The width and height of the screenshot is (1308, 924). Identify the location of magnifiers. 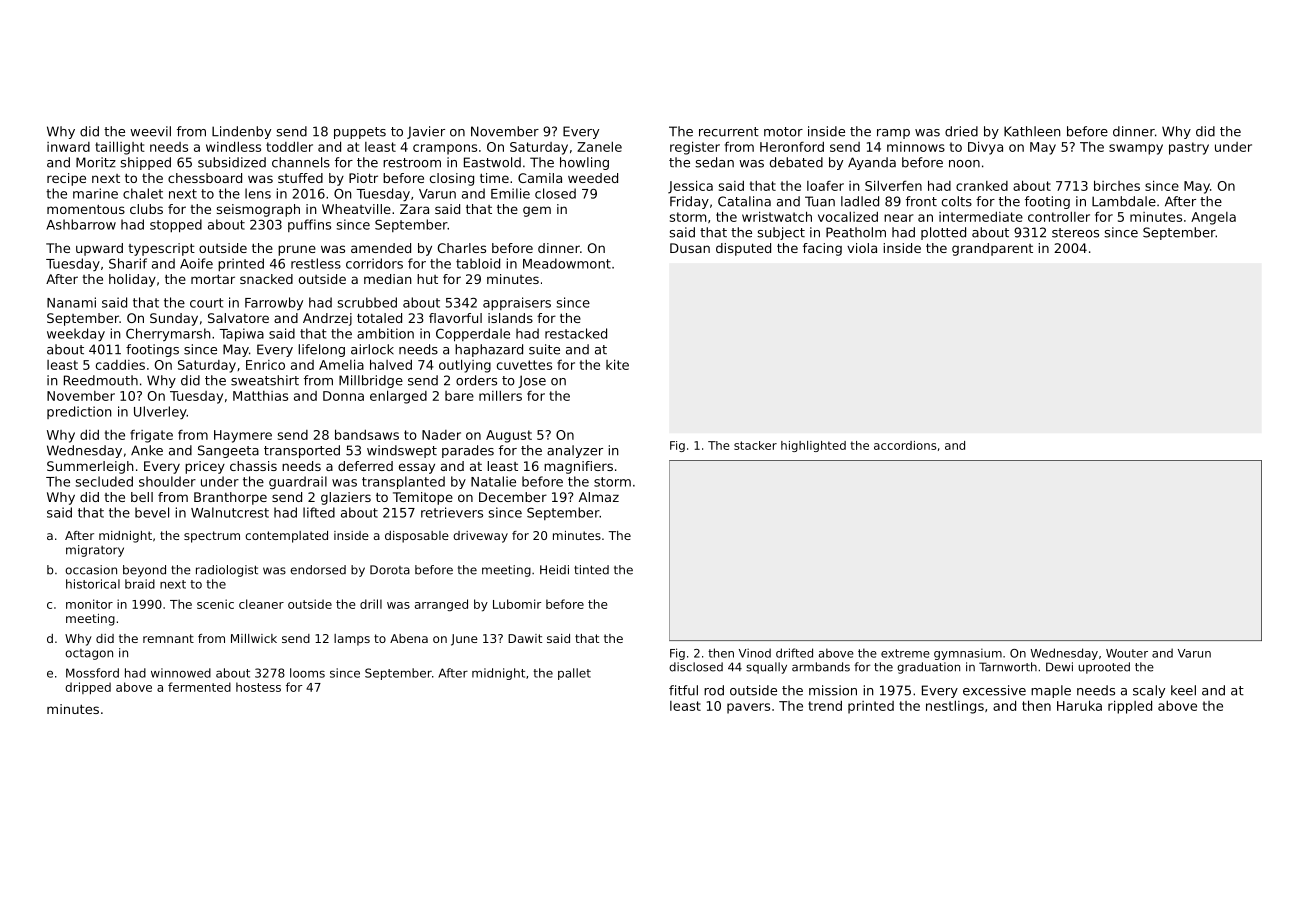
(578, 467).
